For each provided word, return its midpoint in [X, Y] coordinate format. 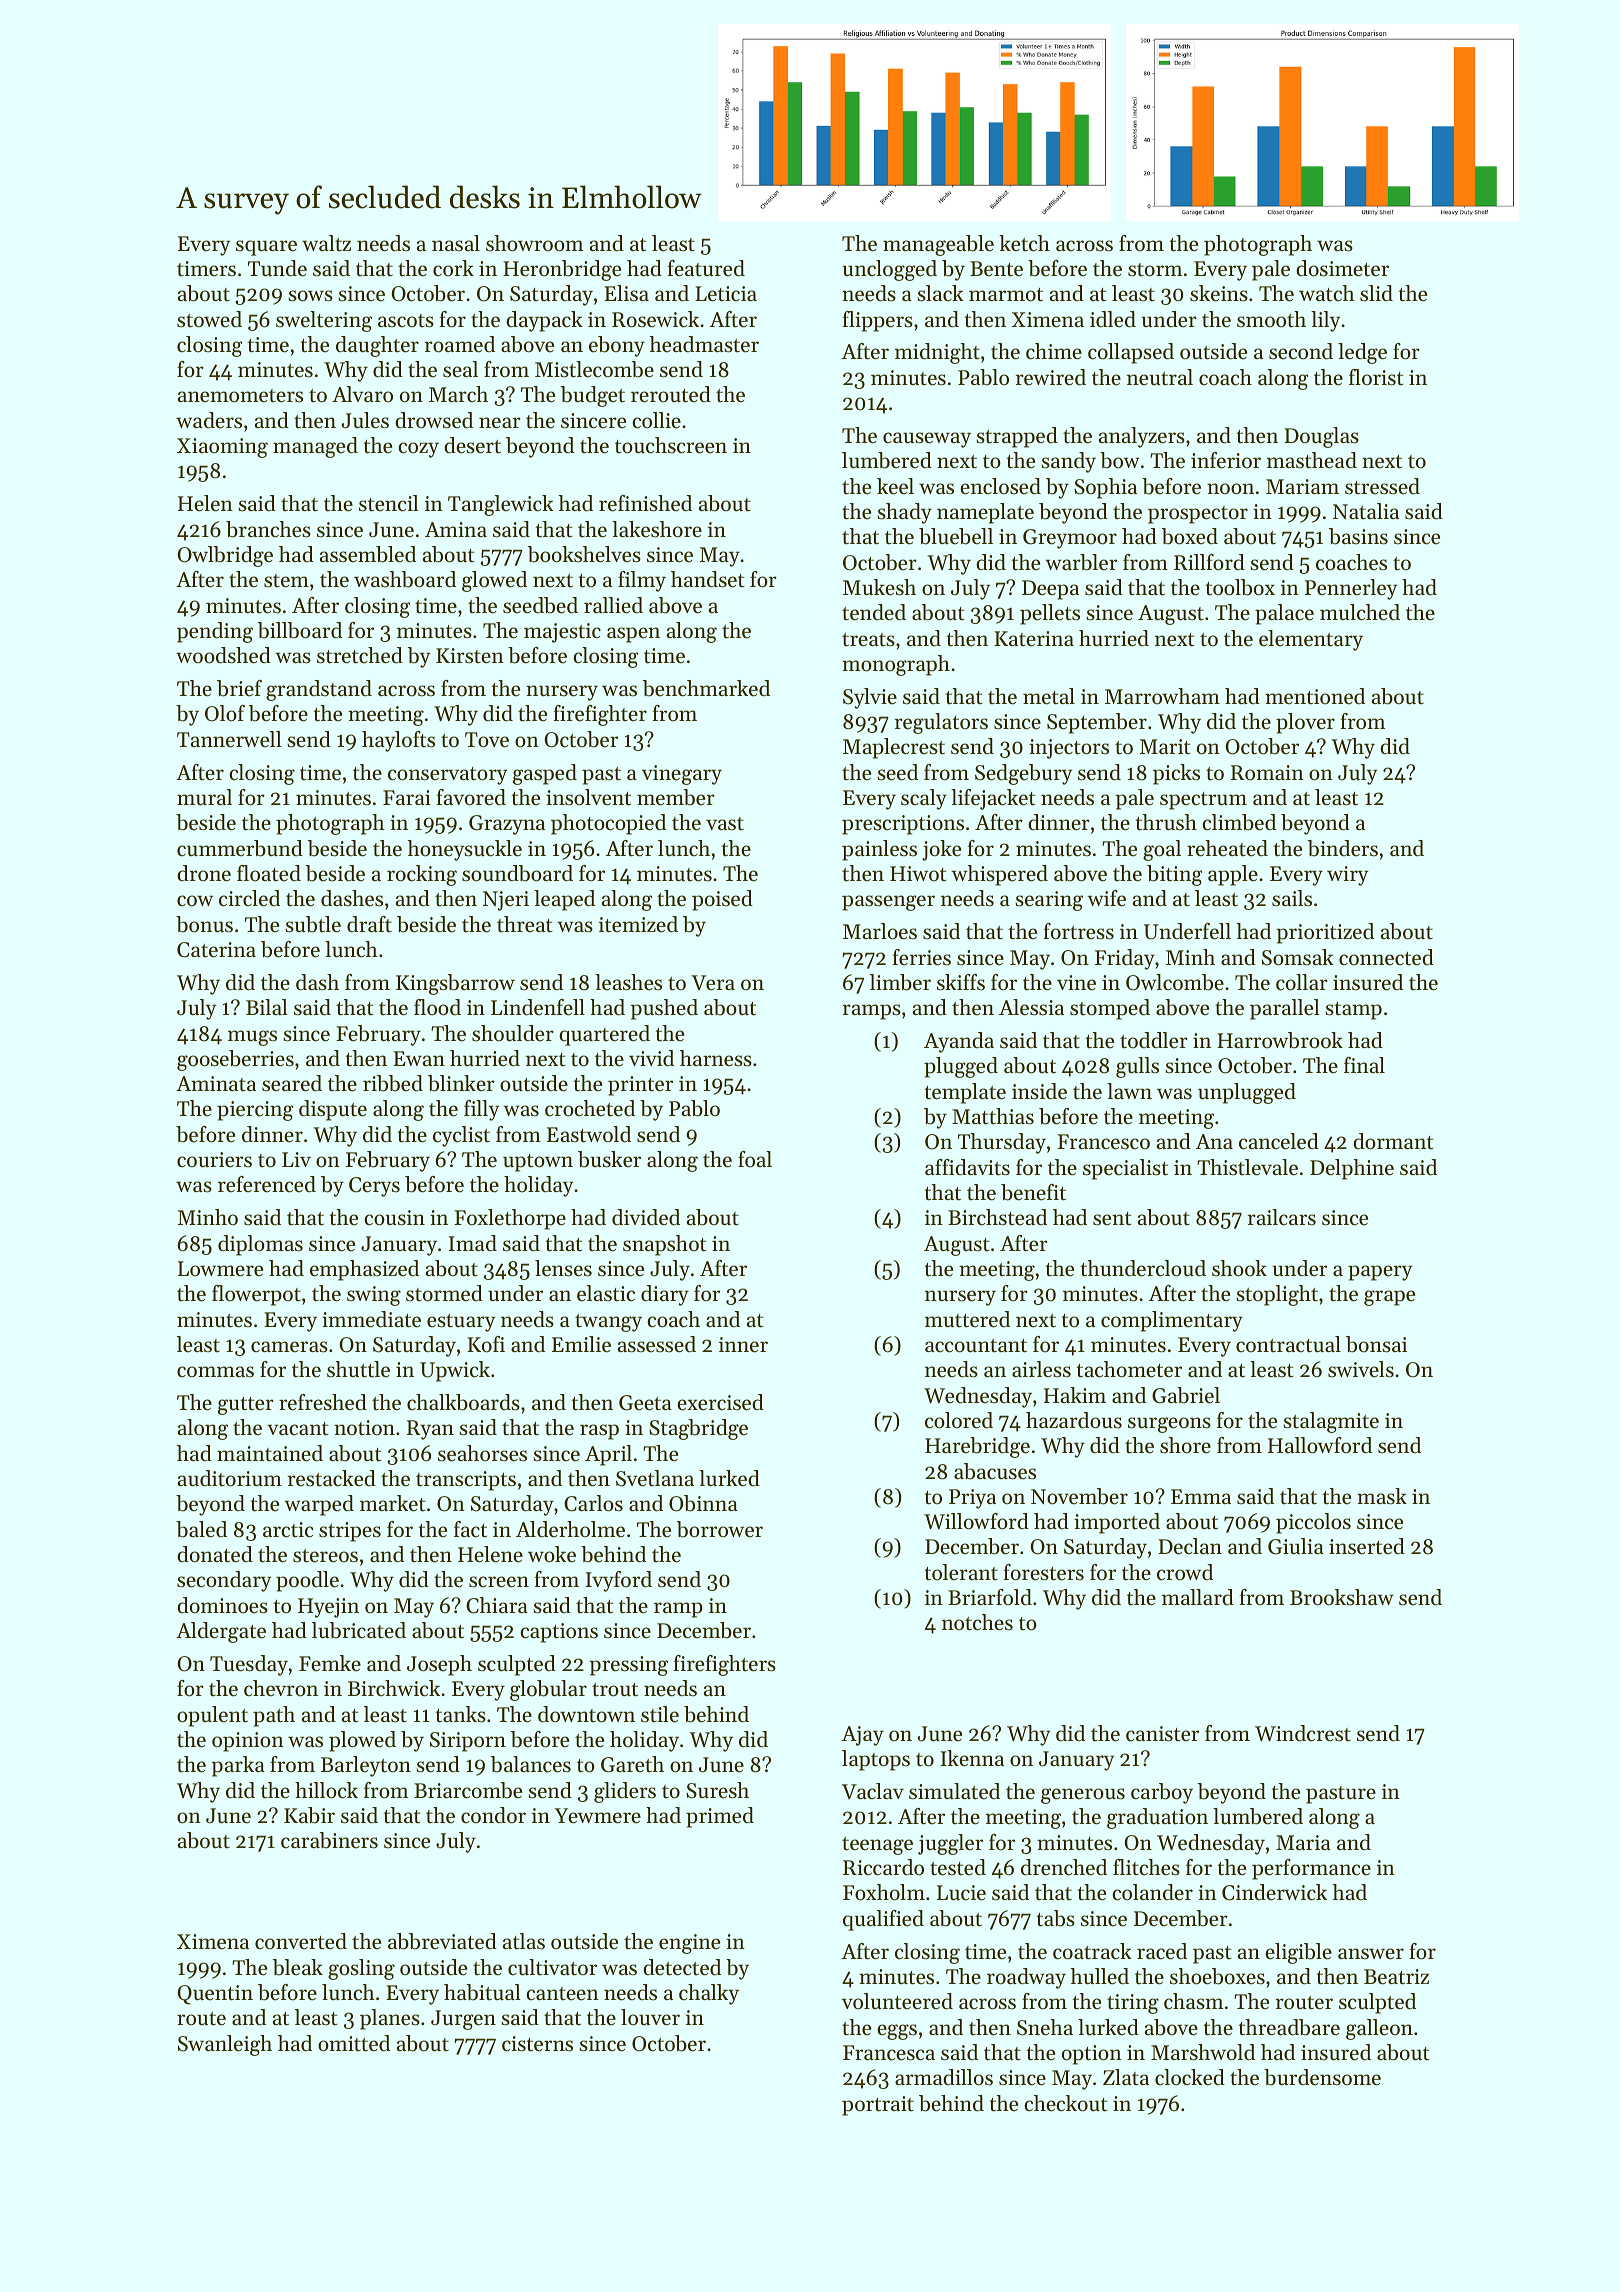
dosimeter [1342, 268]
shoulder [513, 1033]
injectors [1069, 749]
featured [706, 268]
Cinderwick [1274, 1892]
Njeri [506, 901]
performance [1311, 1869]
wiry [1347, 876]
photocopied [608, 824]
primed [720, 1817]
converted [301, 1941]
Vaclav [873, 1791]
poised [722, 900]
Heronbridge [562, 270]
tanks [460, 1714]
